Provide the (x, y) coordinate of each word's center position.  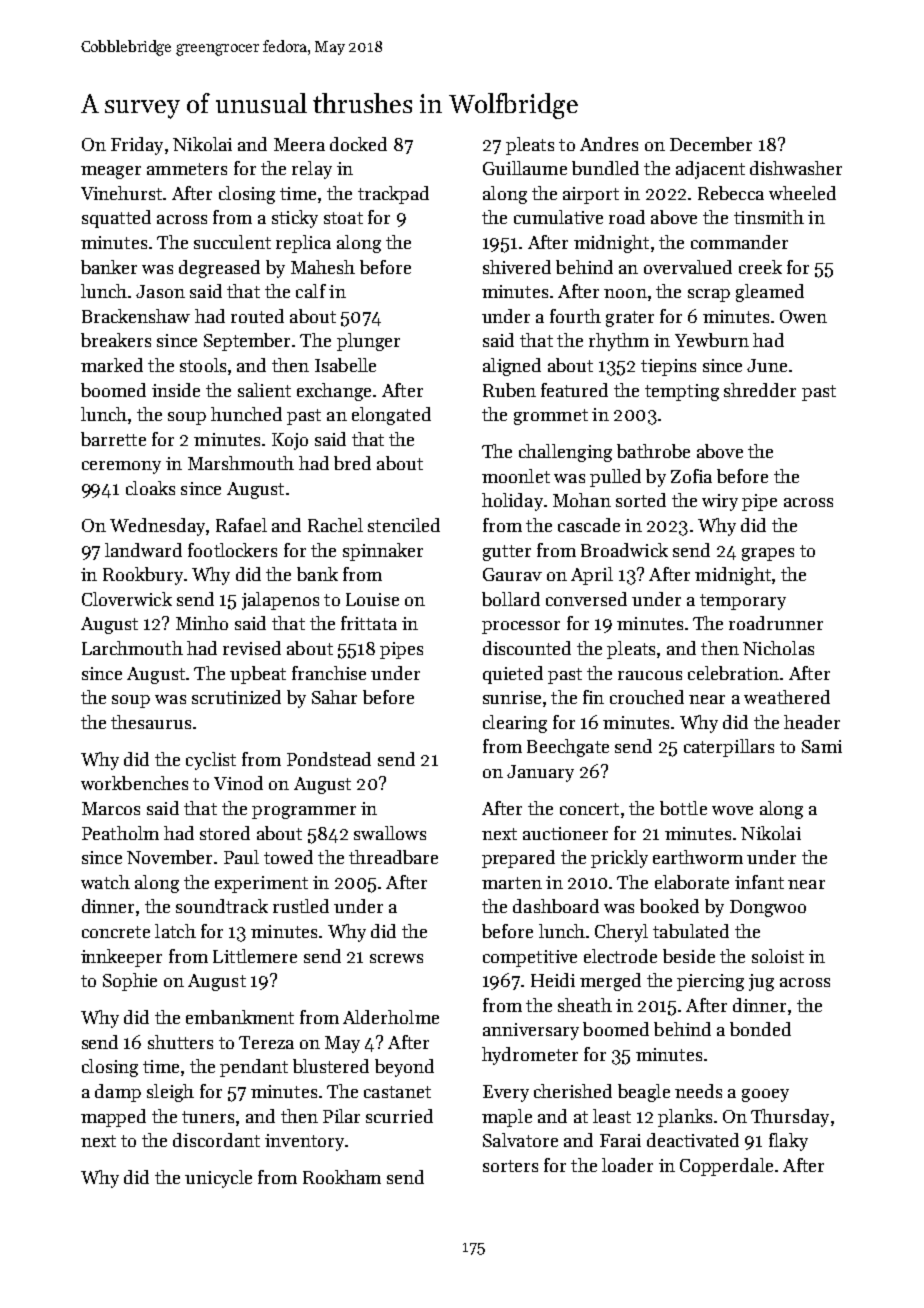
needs (698, 1091)
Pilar (341, 1116)
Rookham (342, 1177)
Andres (609, 144)
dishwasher (796, 168)
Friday (137, 146)
